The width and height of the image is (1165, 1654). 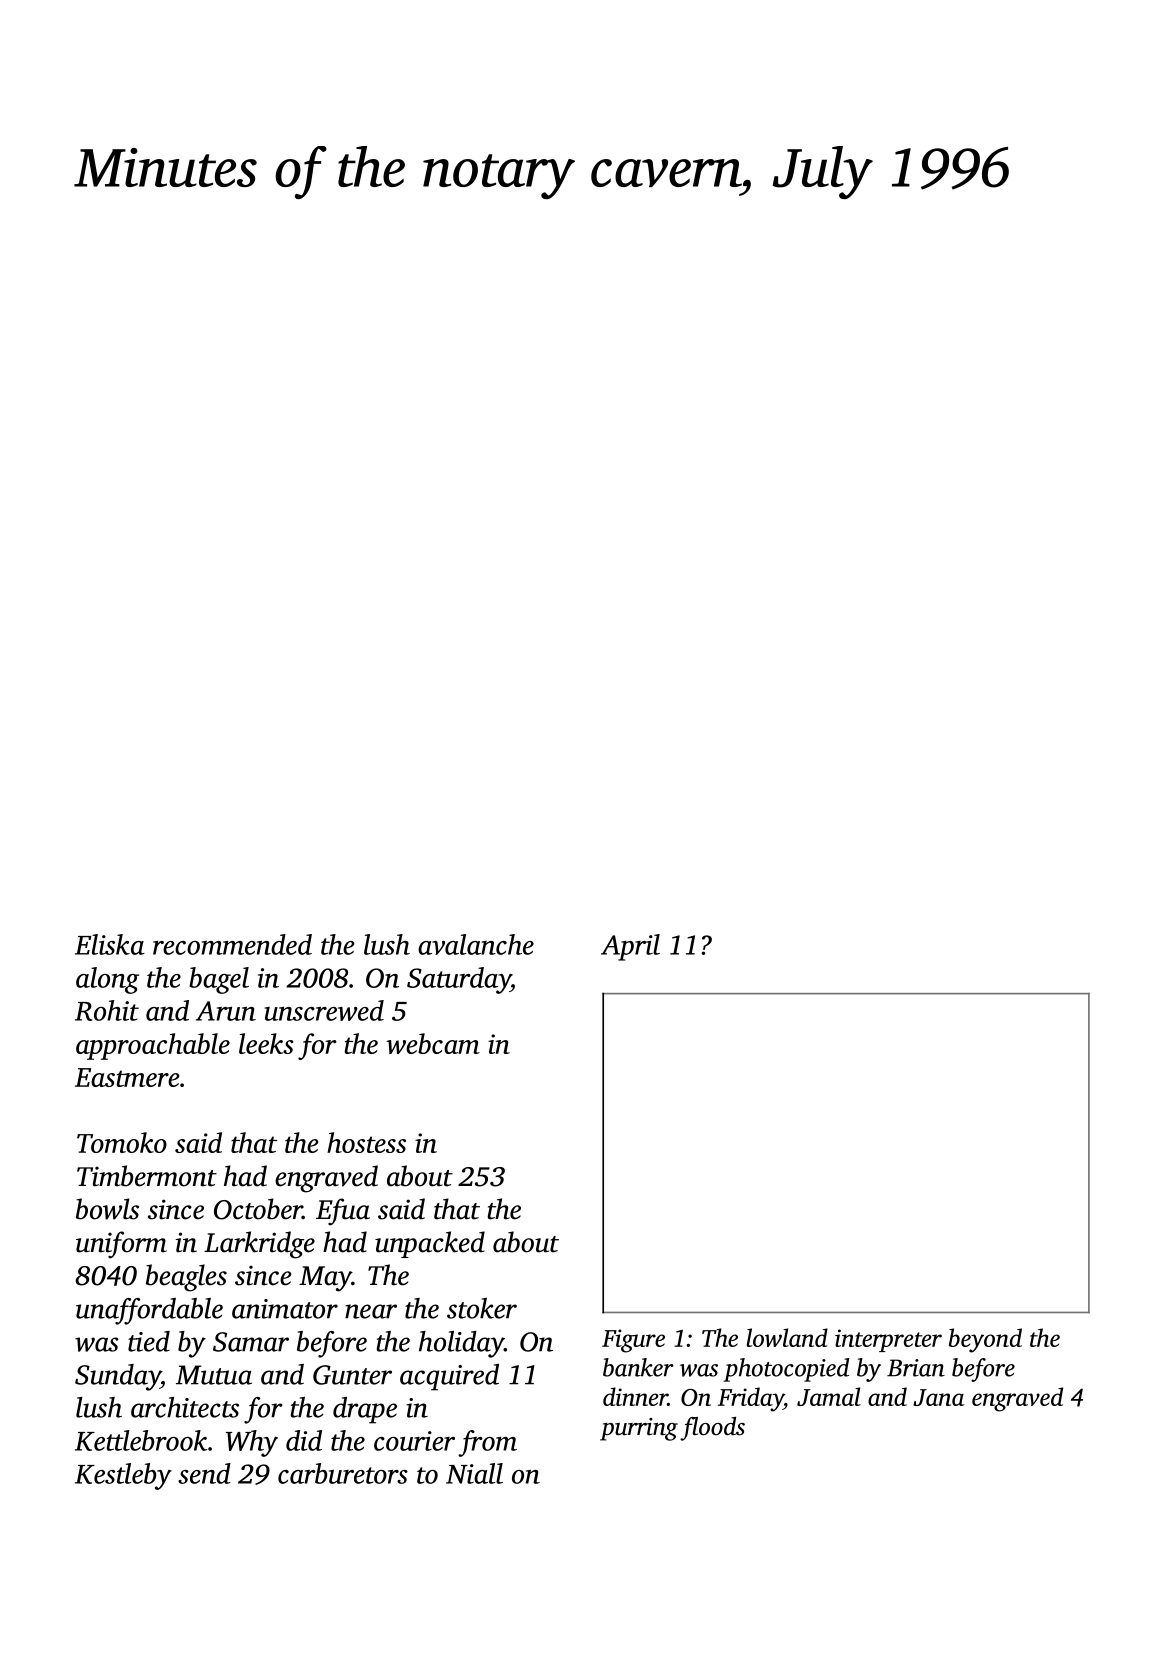 What do you see at coordinates (110, 944) in the image?
I see `Eliska` at bounding box center [110, 944].
